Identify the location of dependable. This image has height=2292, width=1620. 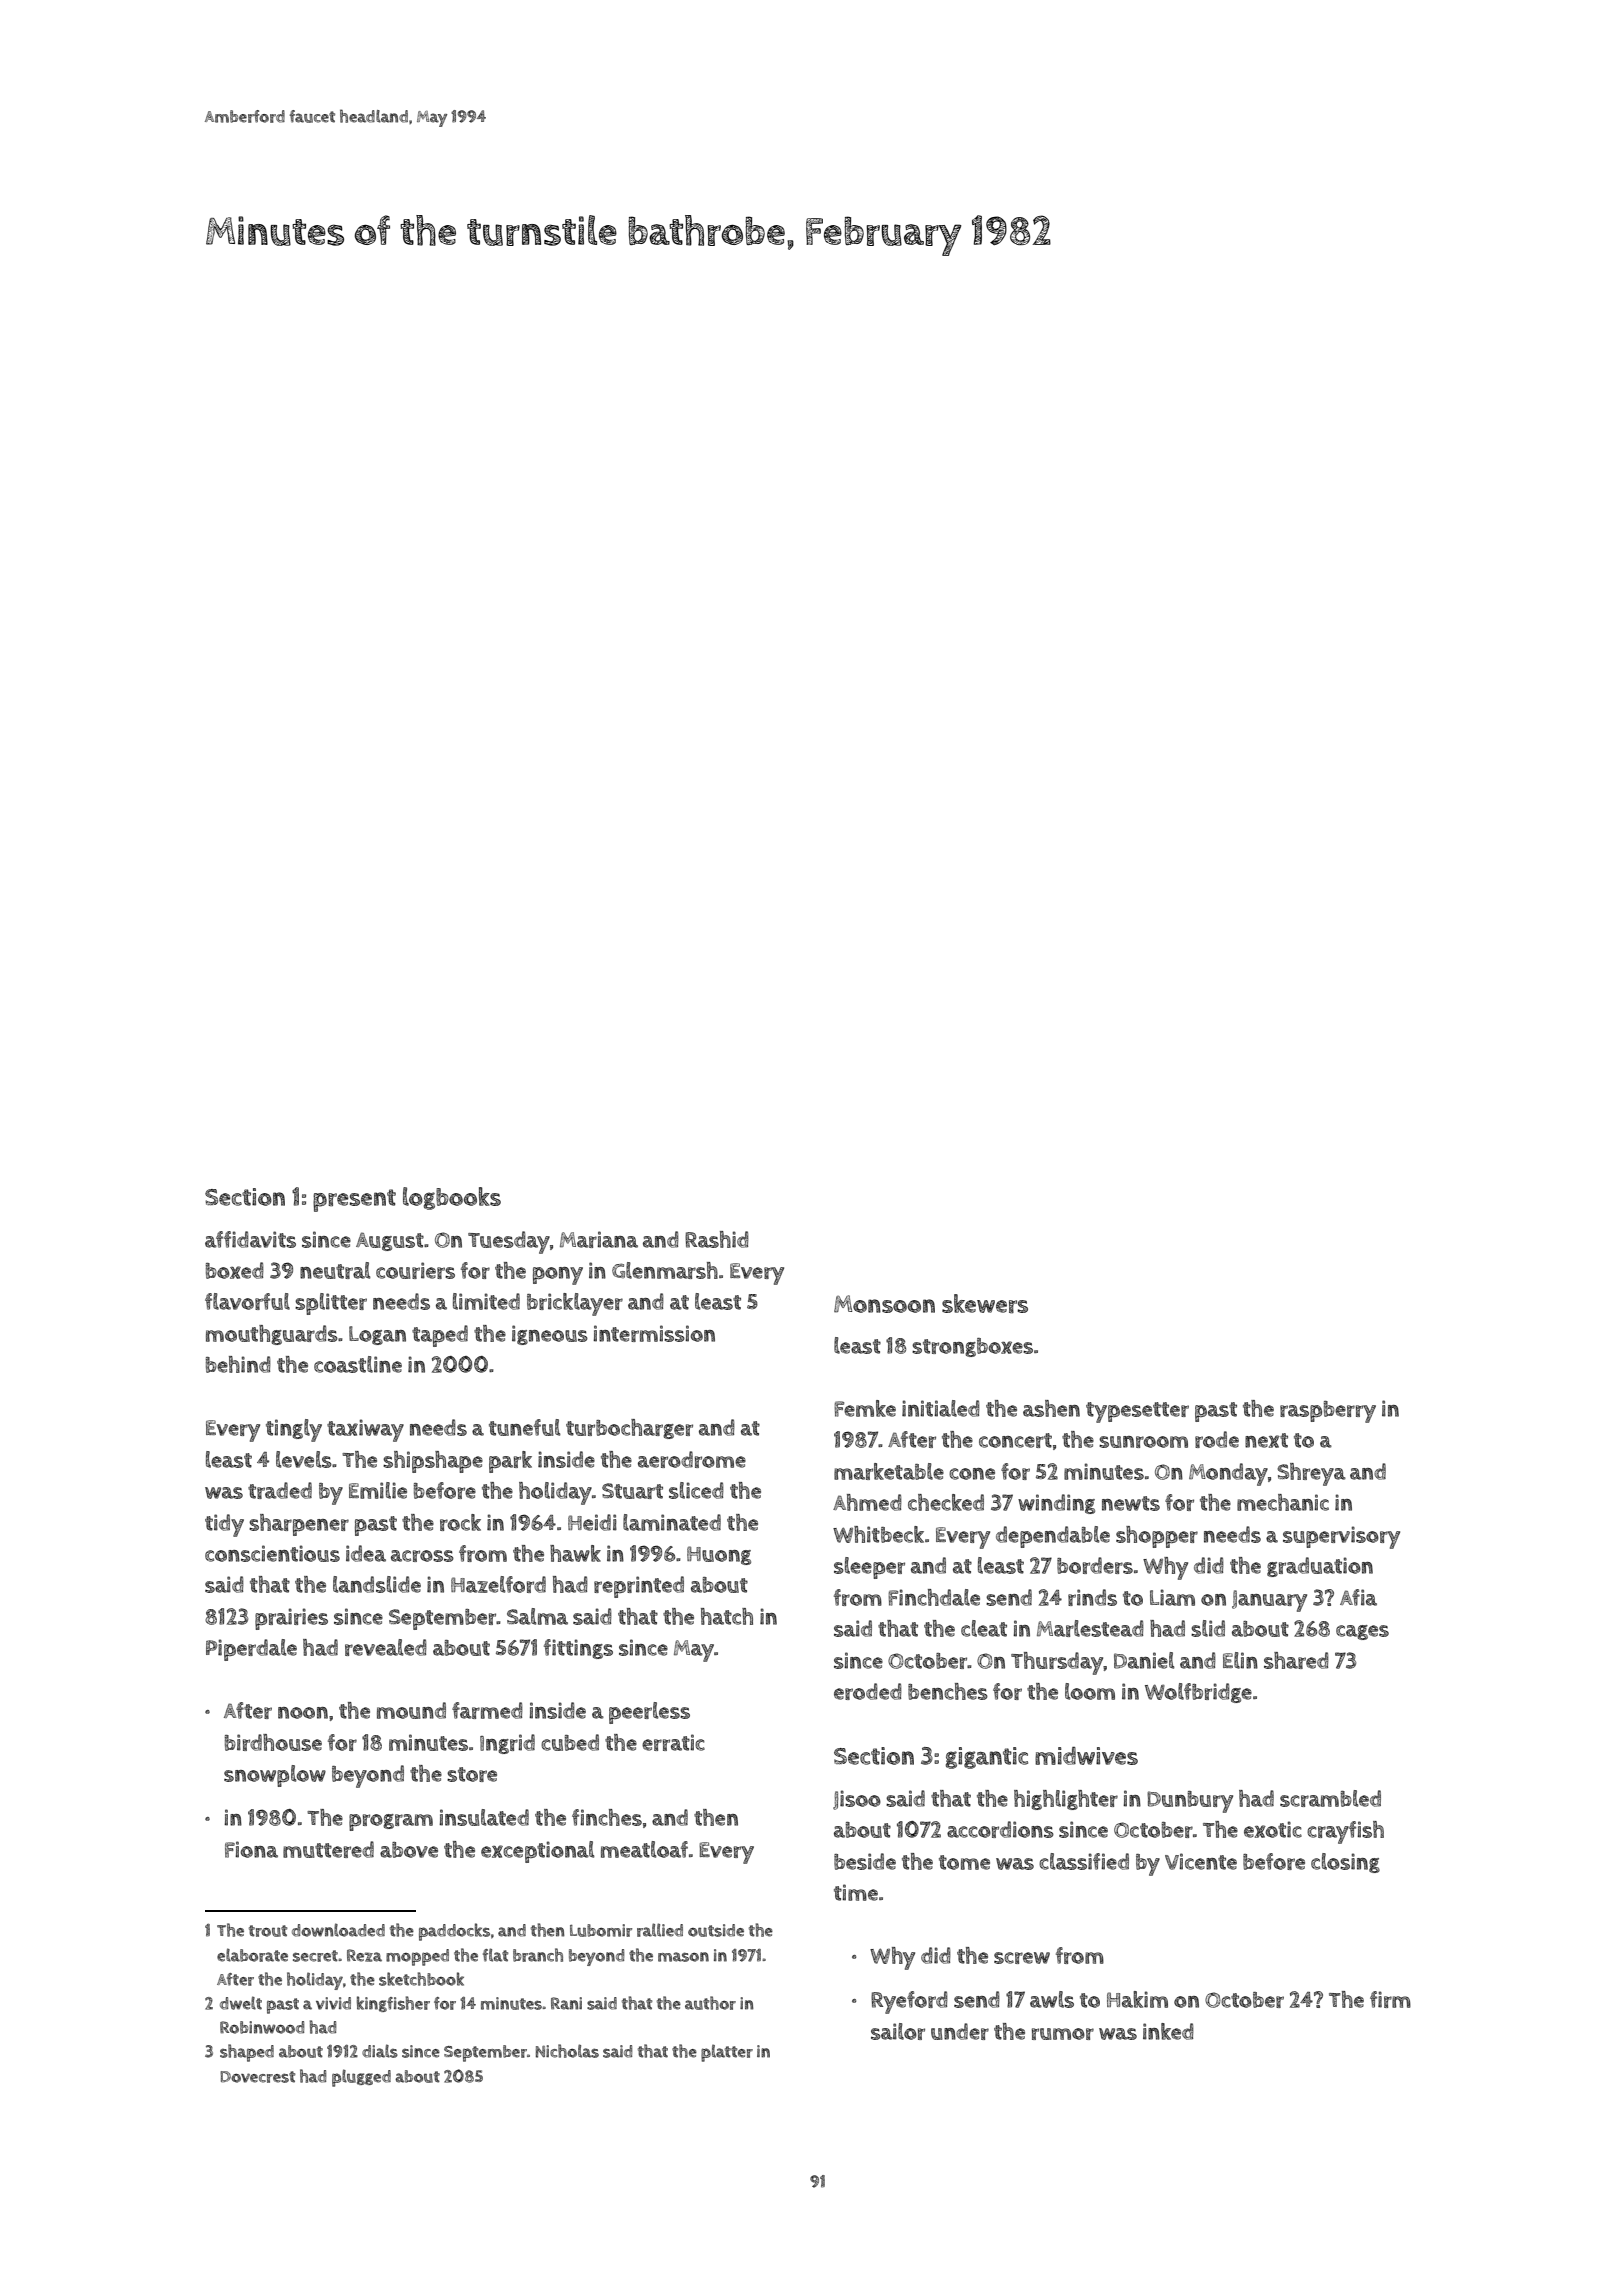
(1053, 1537).
